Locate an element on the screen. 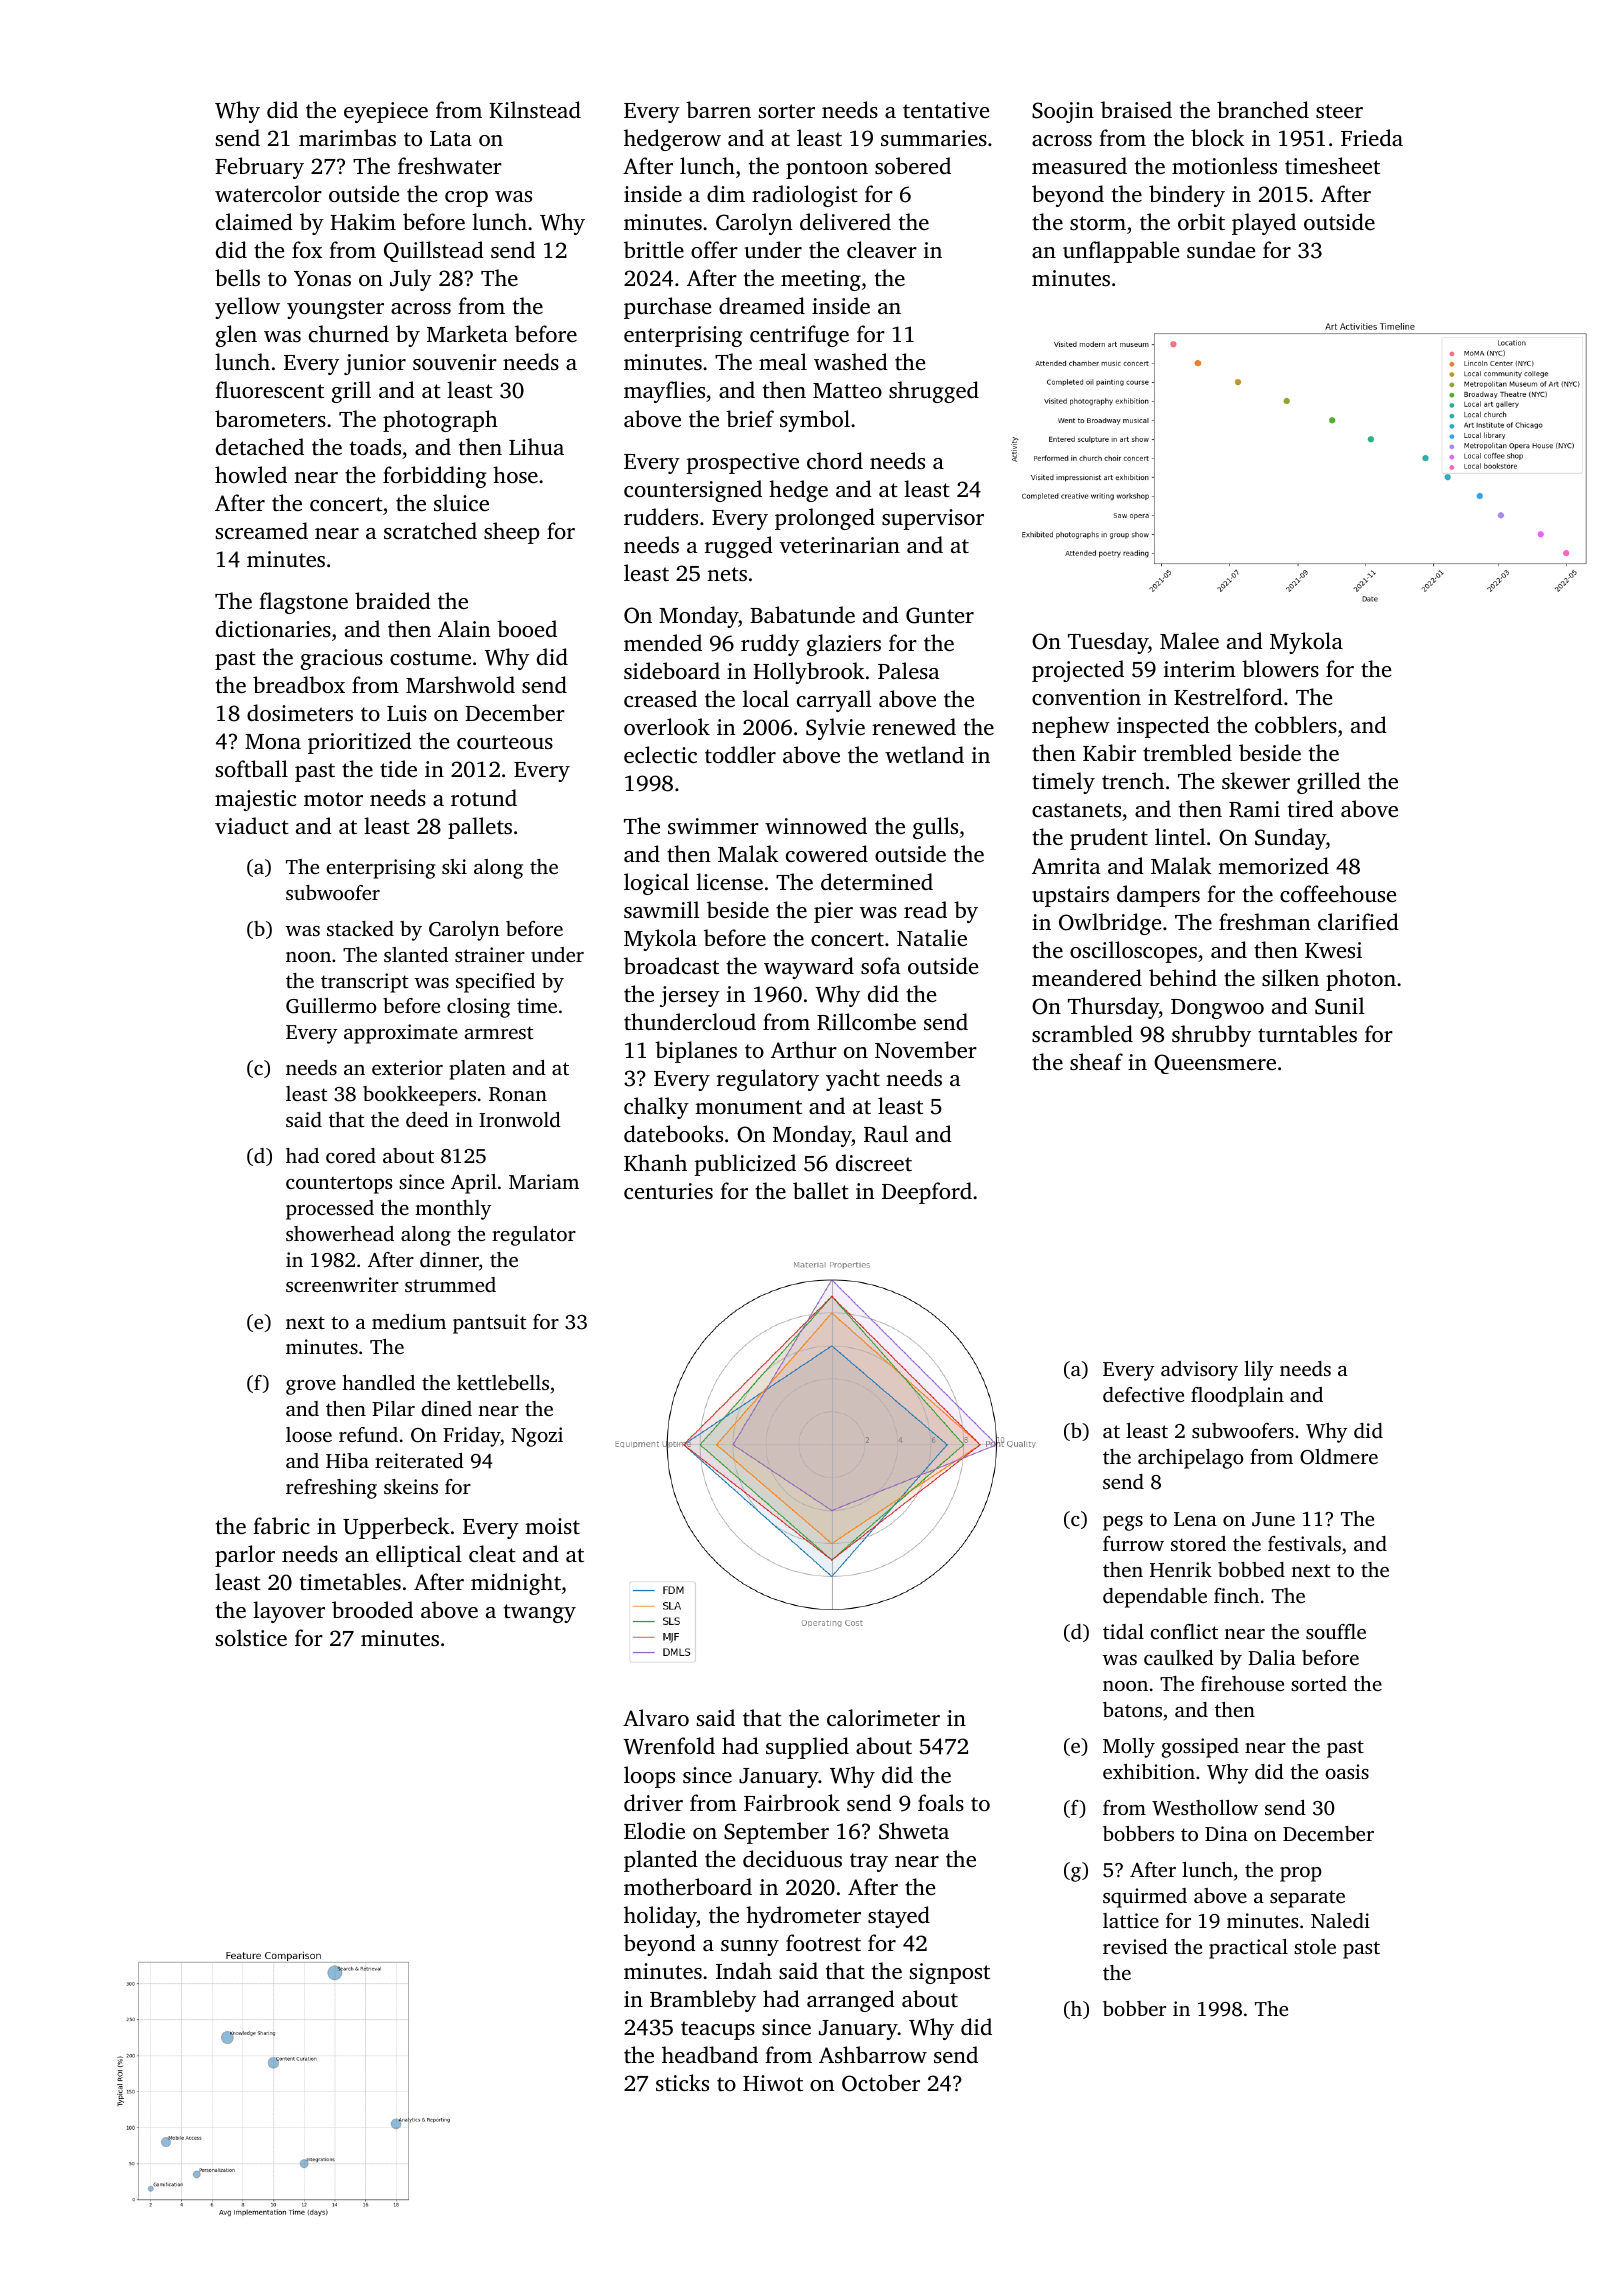 Image resolution: width=1620 pixels, height=2292 pixels. ballet is located at coordinates (821, 1190).
